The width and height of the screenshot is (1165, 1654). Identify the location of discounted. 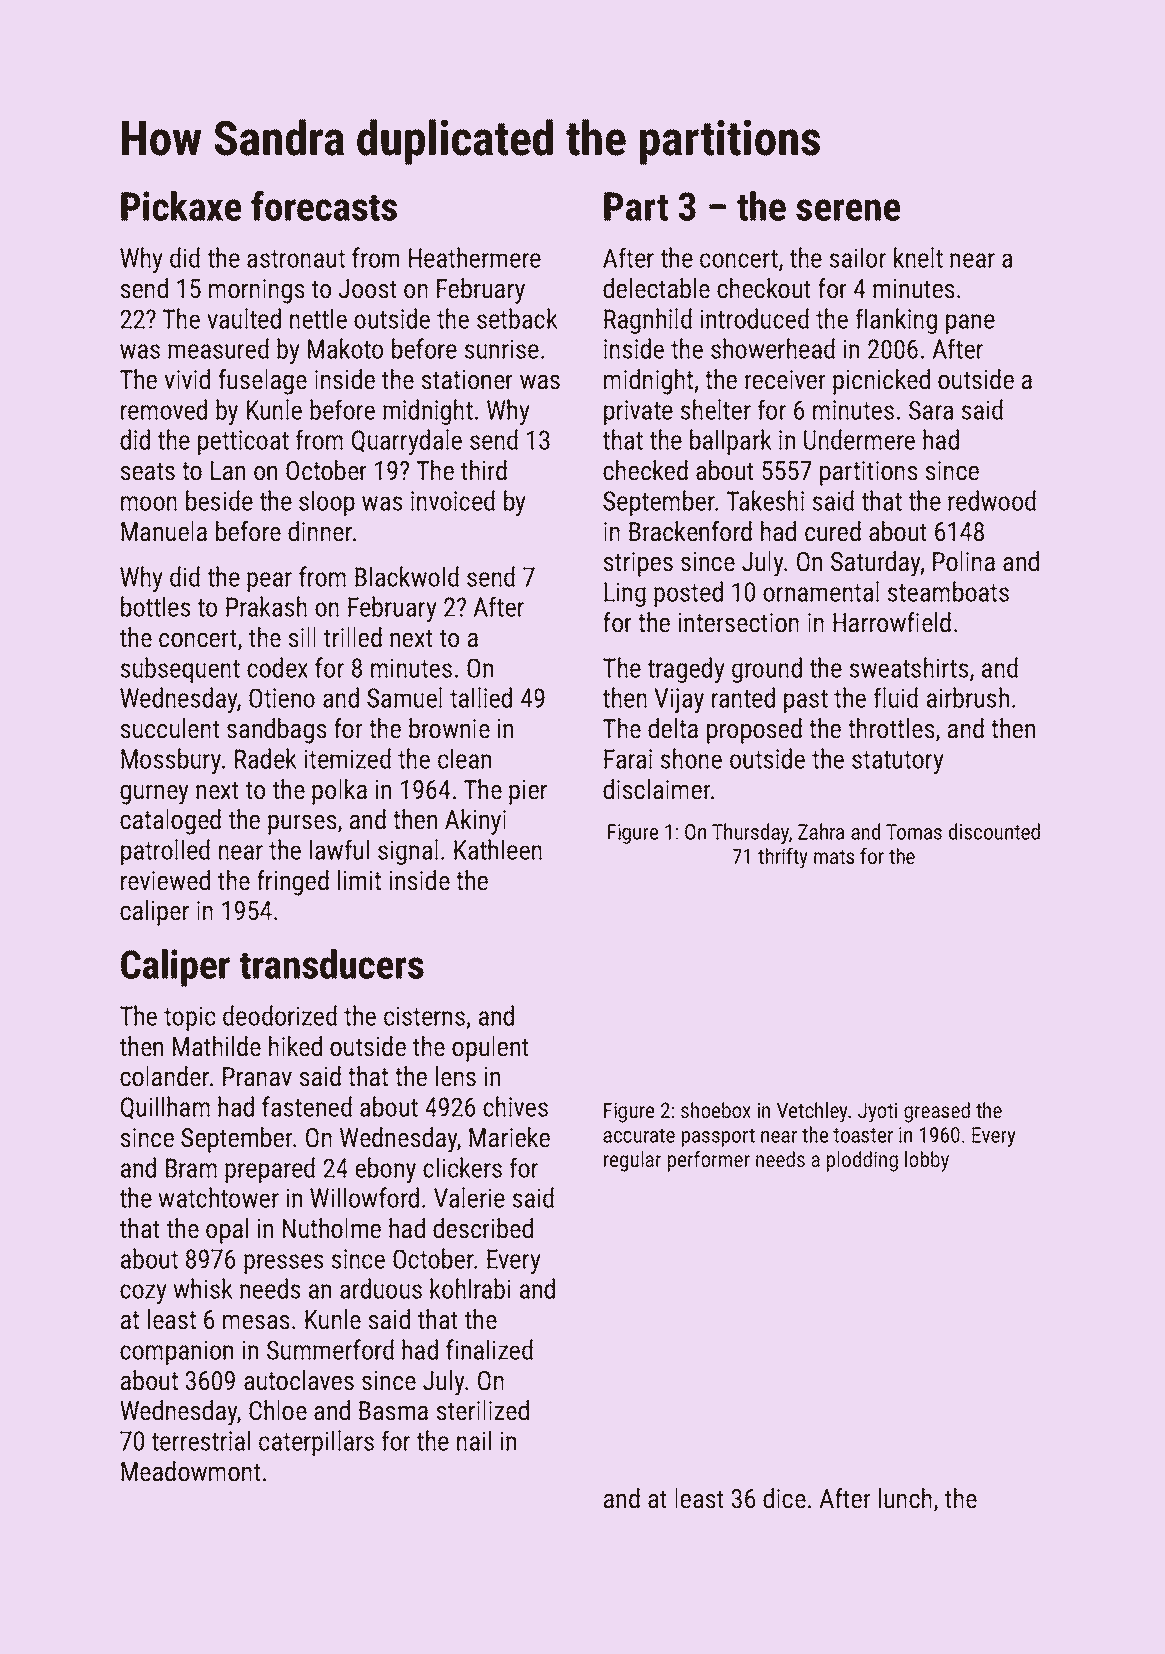
(994, 831).
